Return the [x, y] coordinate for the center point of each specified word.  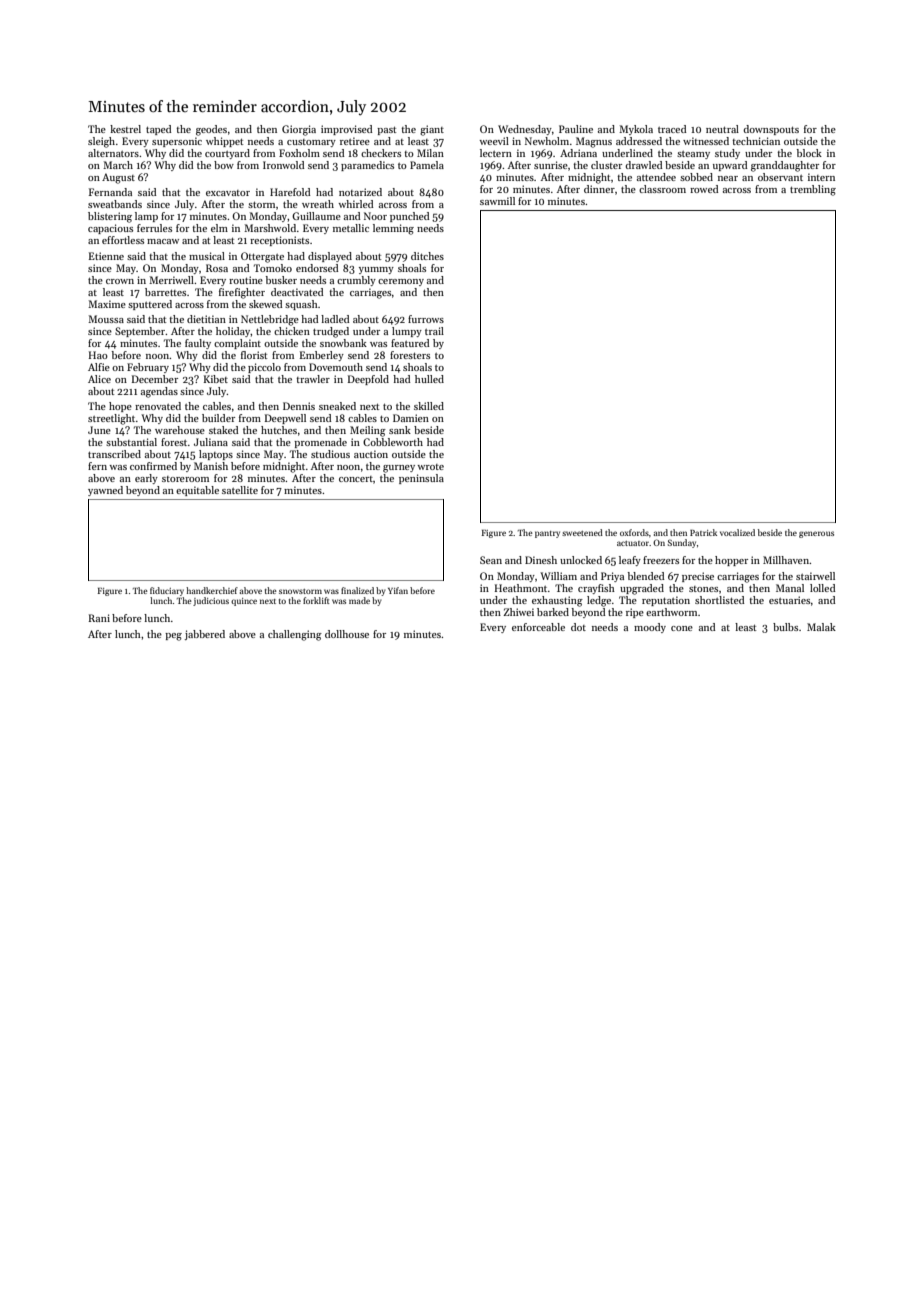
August [118, 178]
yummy [376, 270]
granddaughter [785, 166]
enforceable [538, 627]
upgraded [642, 589]
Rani [99, 618]
